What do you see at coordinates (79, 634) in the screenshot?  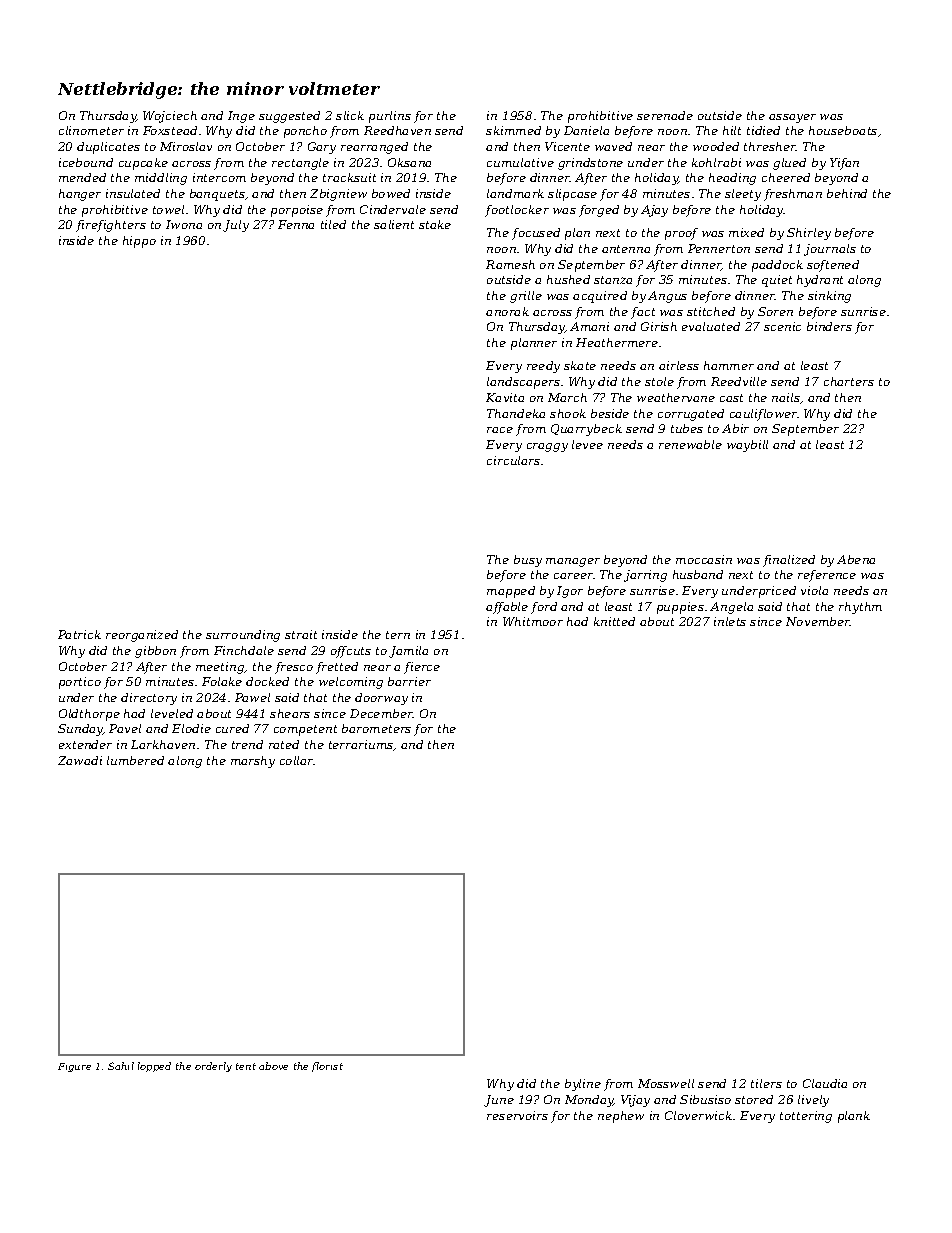 I see `Patrick` at bounding box center [79, 634].
